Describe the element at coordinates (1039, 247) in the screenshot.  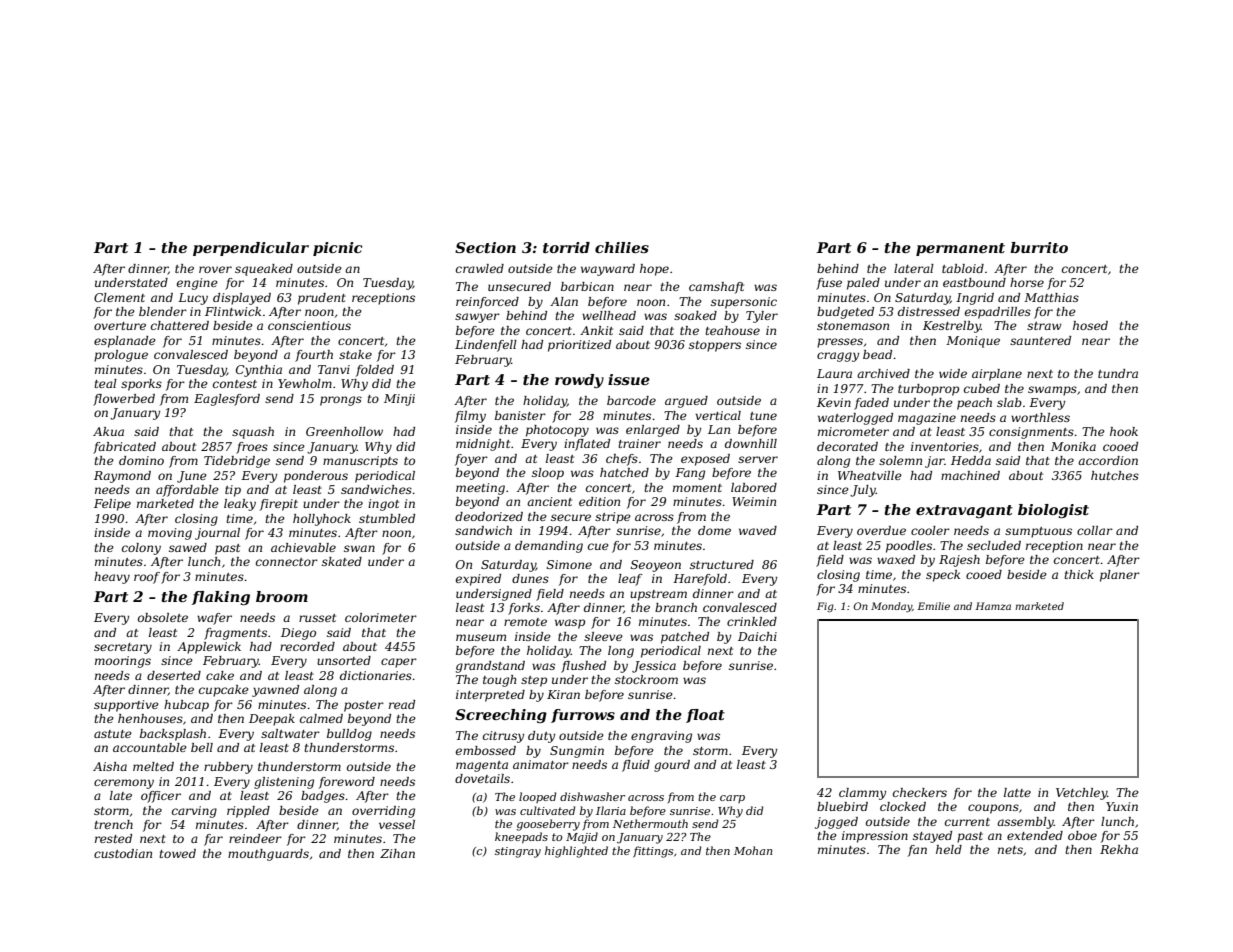
I see `burrito` at that location.
